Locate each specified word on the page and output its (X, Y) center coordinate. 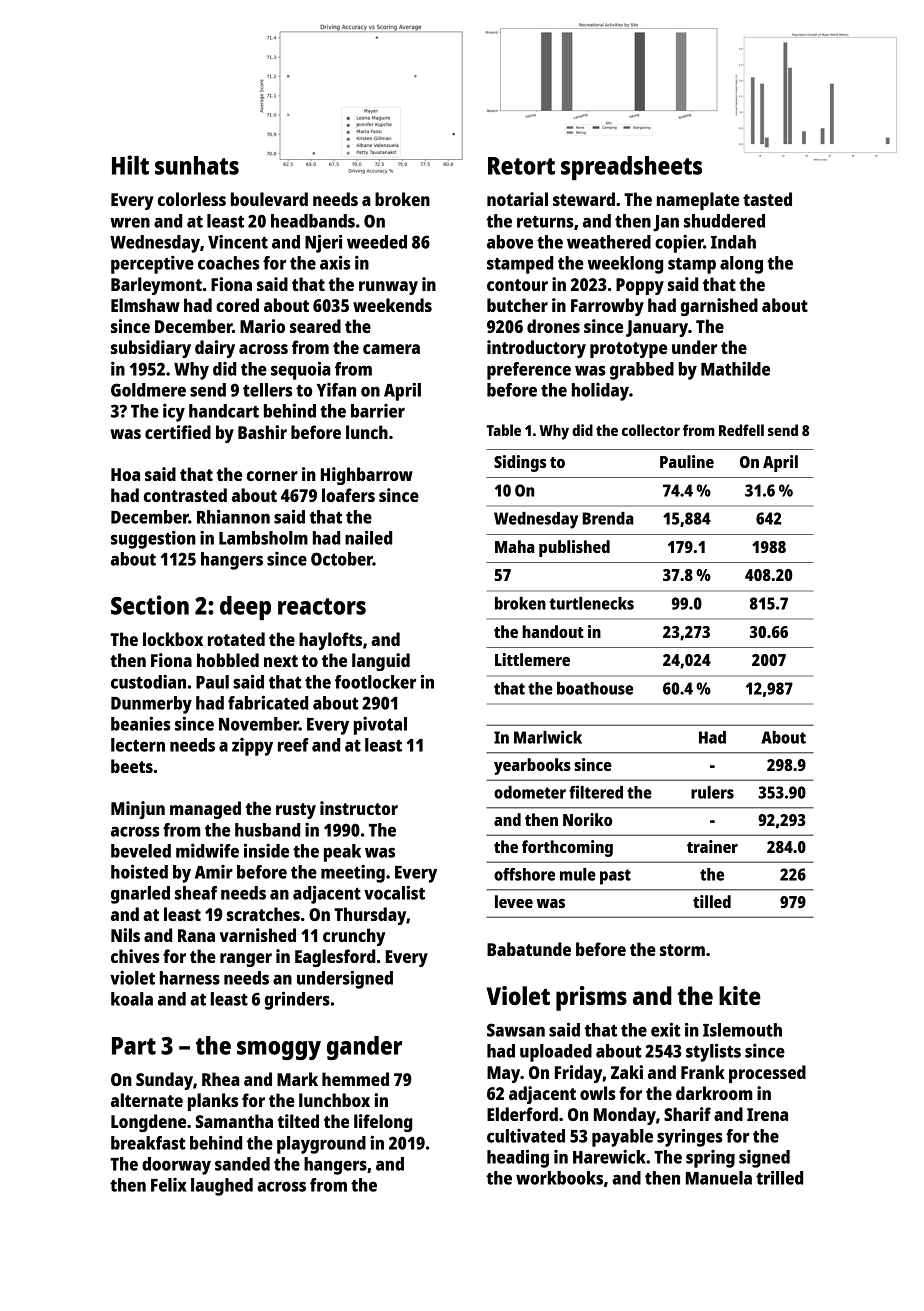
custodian (148, 682)
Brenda (608, 518)
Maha (515, 546)
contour (517, 285)
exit (666, 1029)
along (741, 265)
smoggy (279, 1050)
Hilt (130, 165)
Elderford (522, 1114)
